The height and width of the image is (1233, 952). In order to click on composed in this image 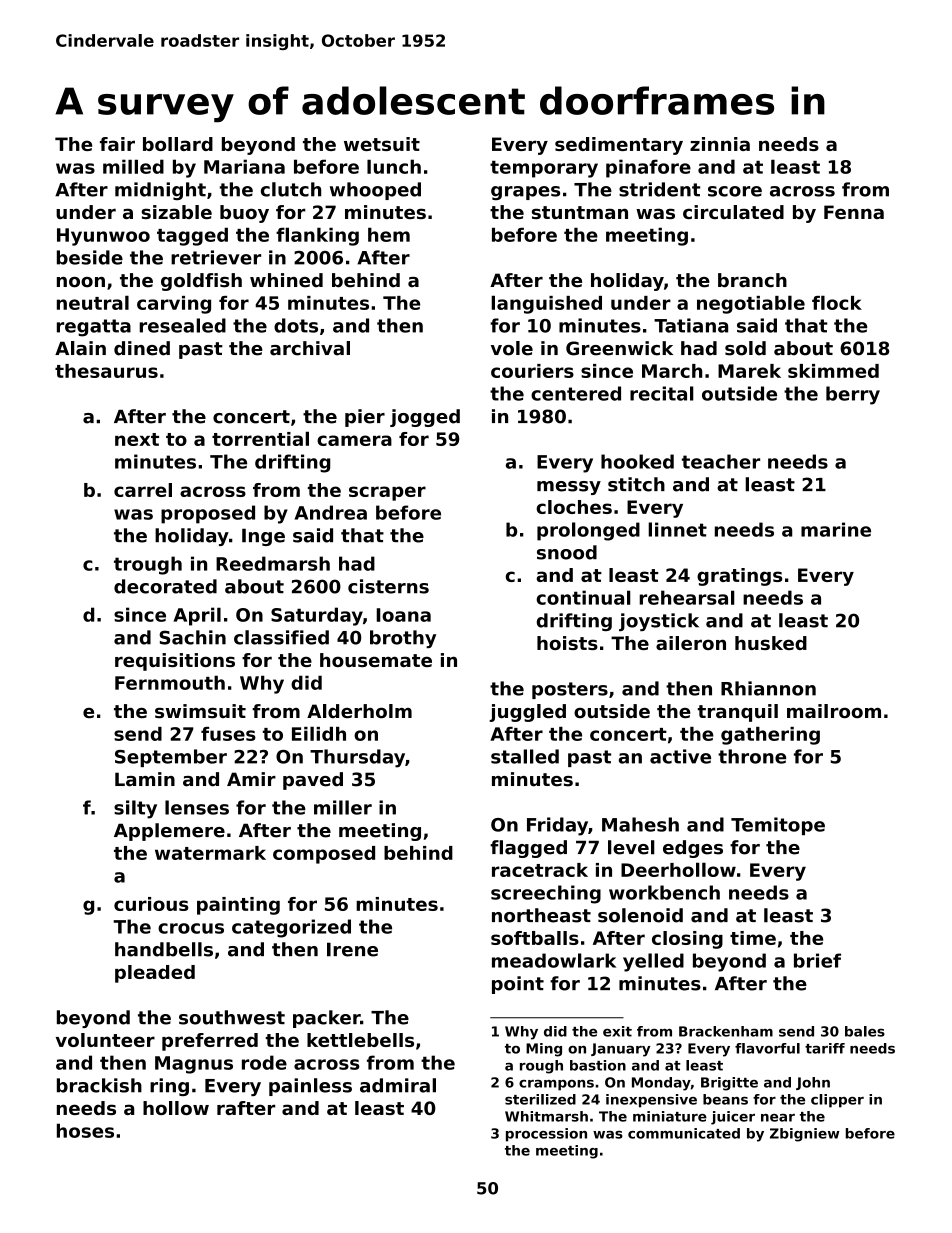, I will do `click(324, 855)`.
